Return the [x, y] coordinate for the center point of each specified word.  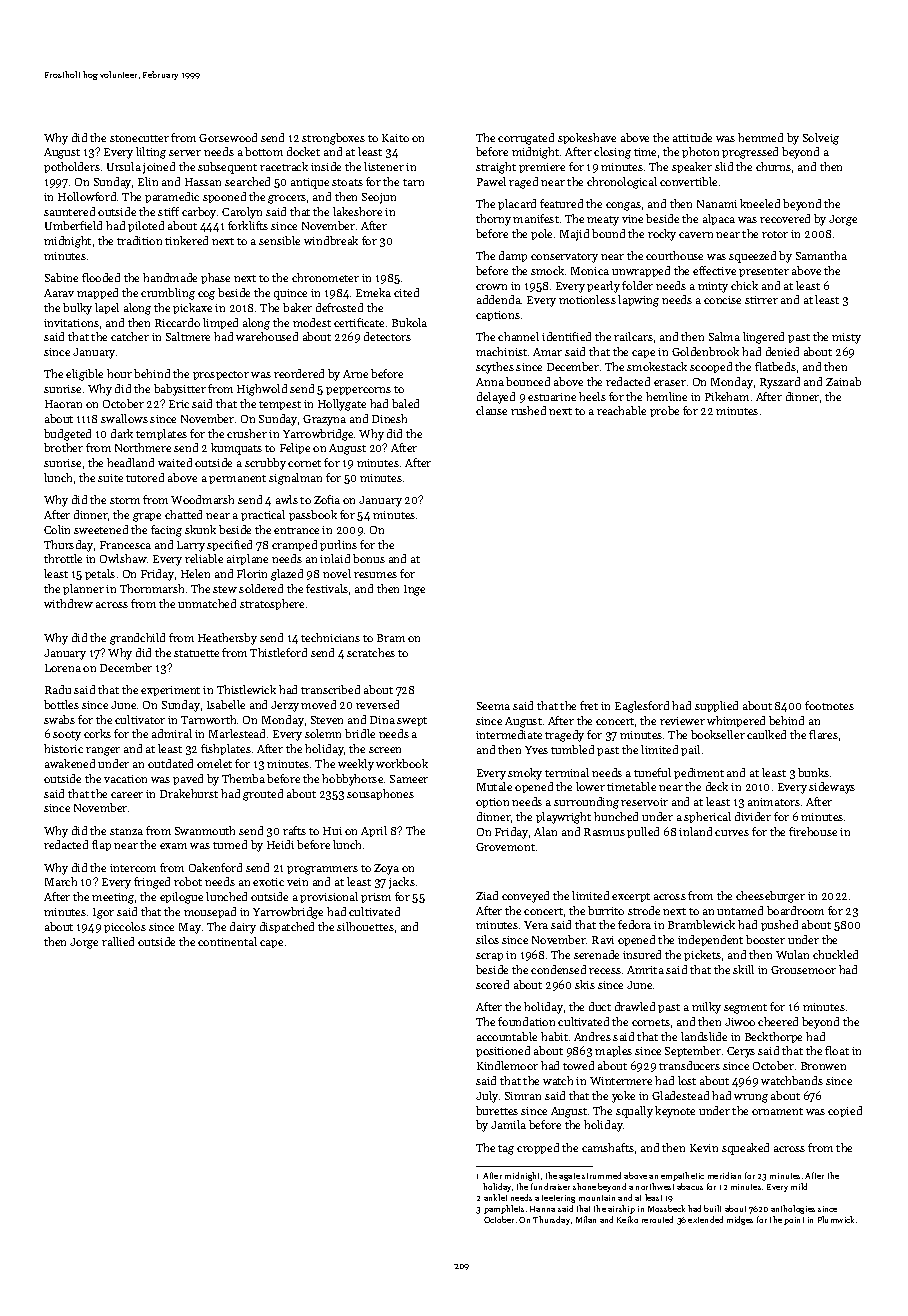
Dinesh [389, 418]
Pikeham [727, 396]
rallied [118, 941]
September [693, 1051]
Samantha [821, 255]
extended [705, 1219]
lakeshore [357, 211]
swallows [124, 418]
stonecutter [139, 138]
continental [227, 941]
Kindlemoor [507, 1065]
